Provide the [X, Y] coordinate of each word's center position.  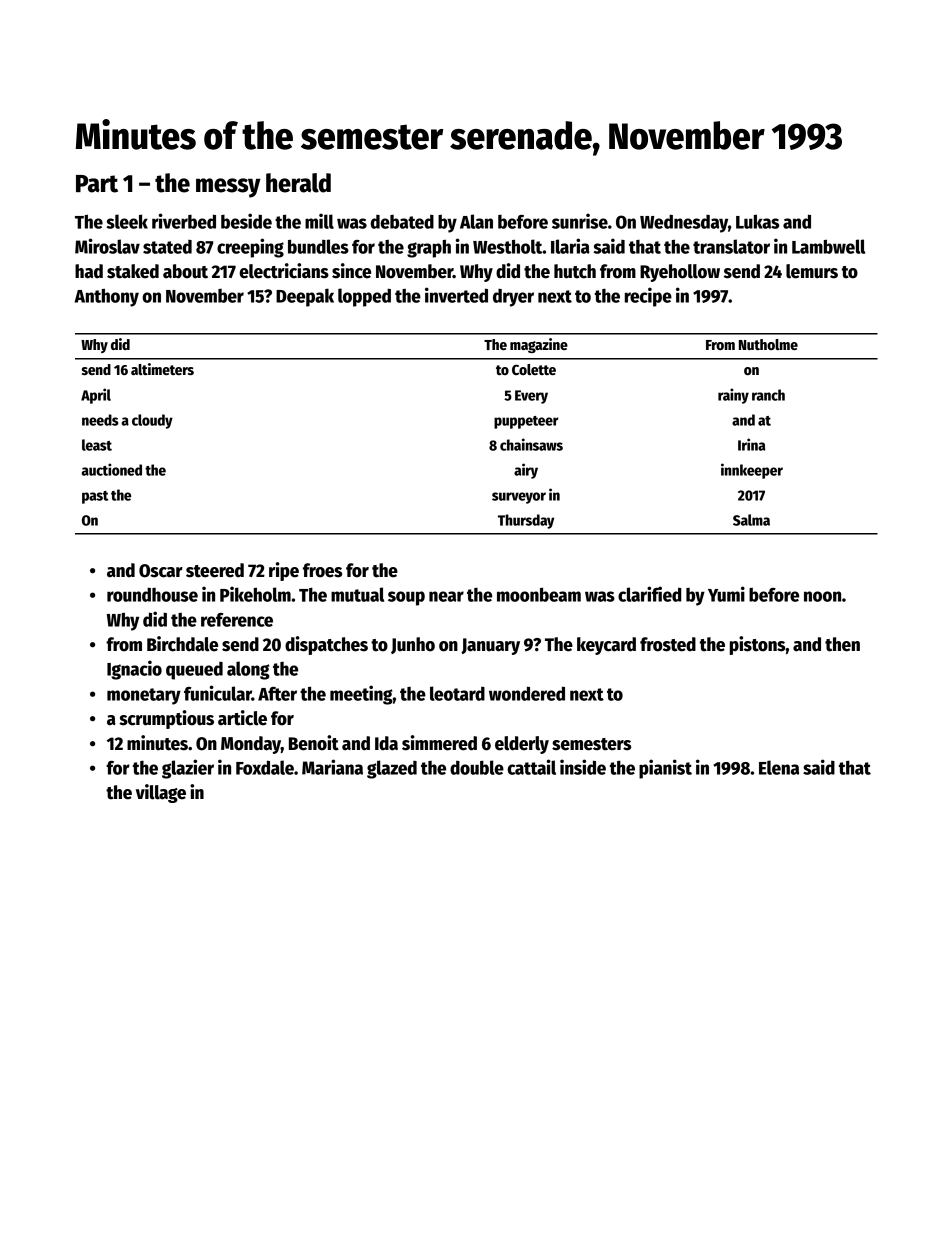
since [351, 271]
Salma [751, 520]
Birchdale [182, 644]
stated [167, 247]
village [161, 793]
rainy [733, 396]
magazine [539, 345]
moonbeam [539, 594]
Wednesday [684, 223]
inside [583, 767]
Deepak [305, 297]
